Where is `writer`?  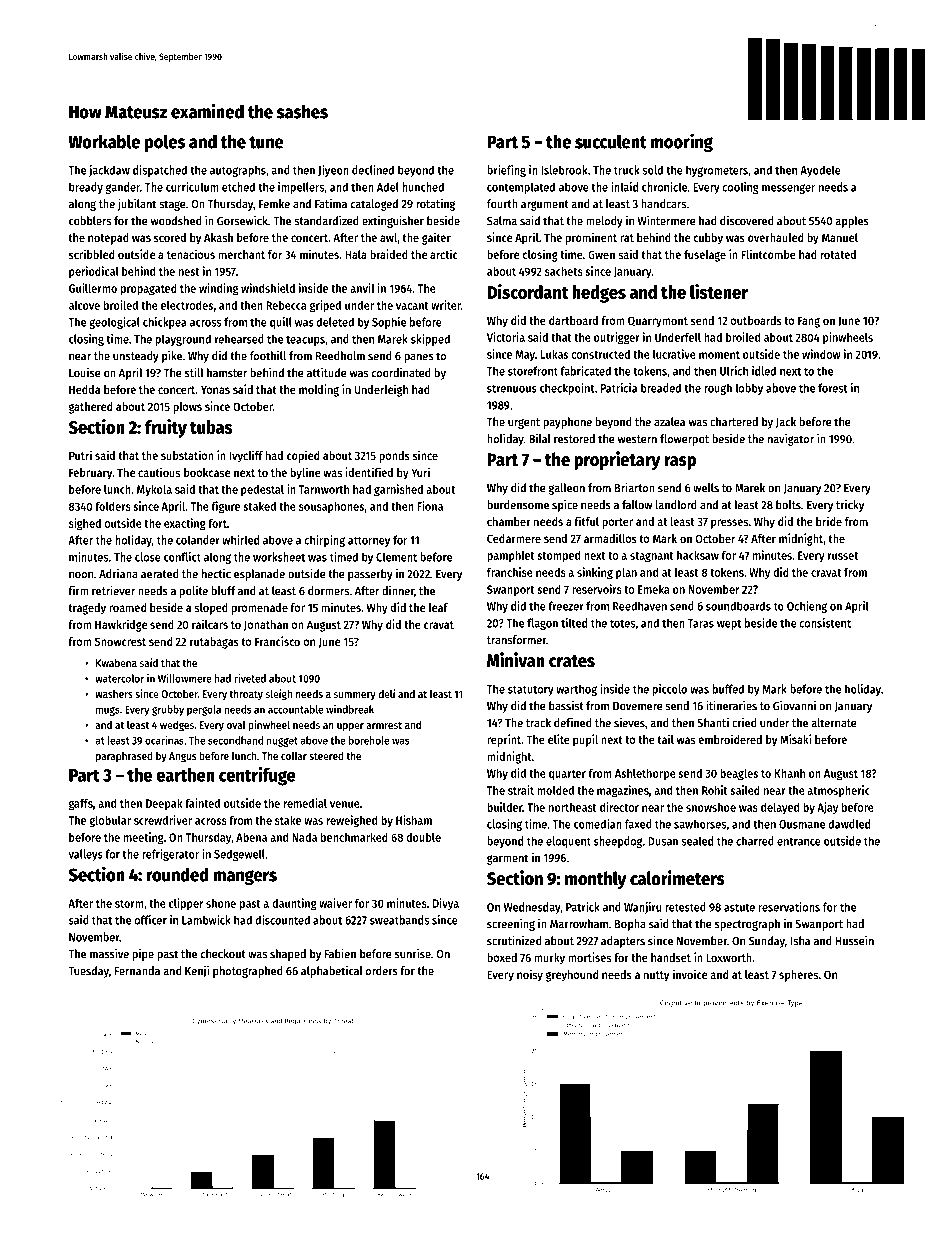
writer is located at coordinates (446, 305).
